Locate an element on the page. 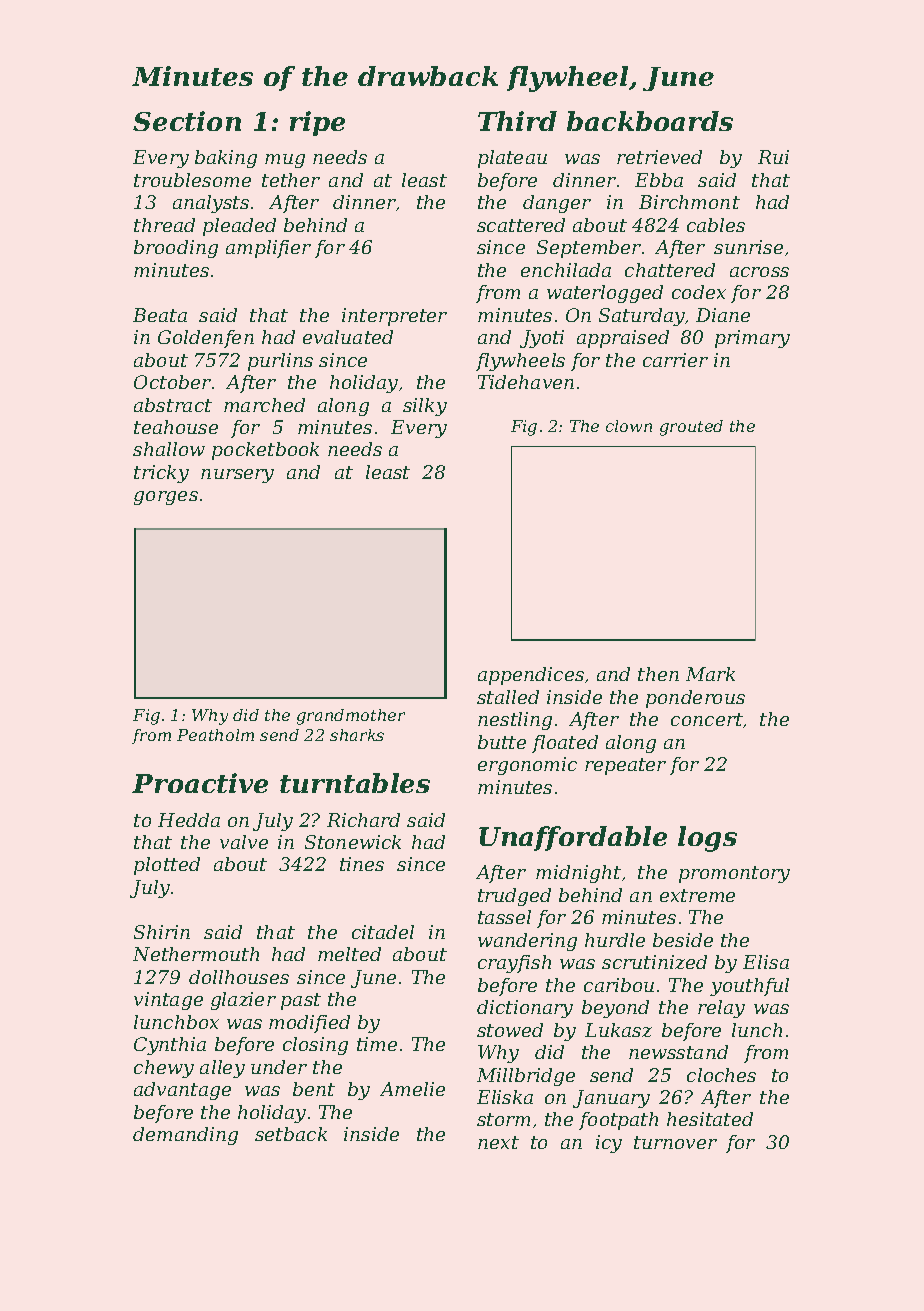 The image size is (924, 1311). trudged is located at coordinates (514, 897).
